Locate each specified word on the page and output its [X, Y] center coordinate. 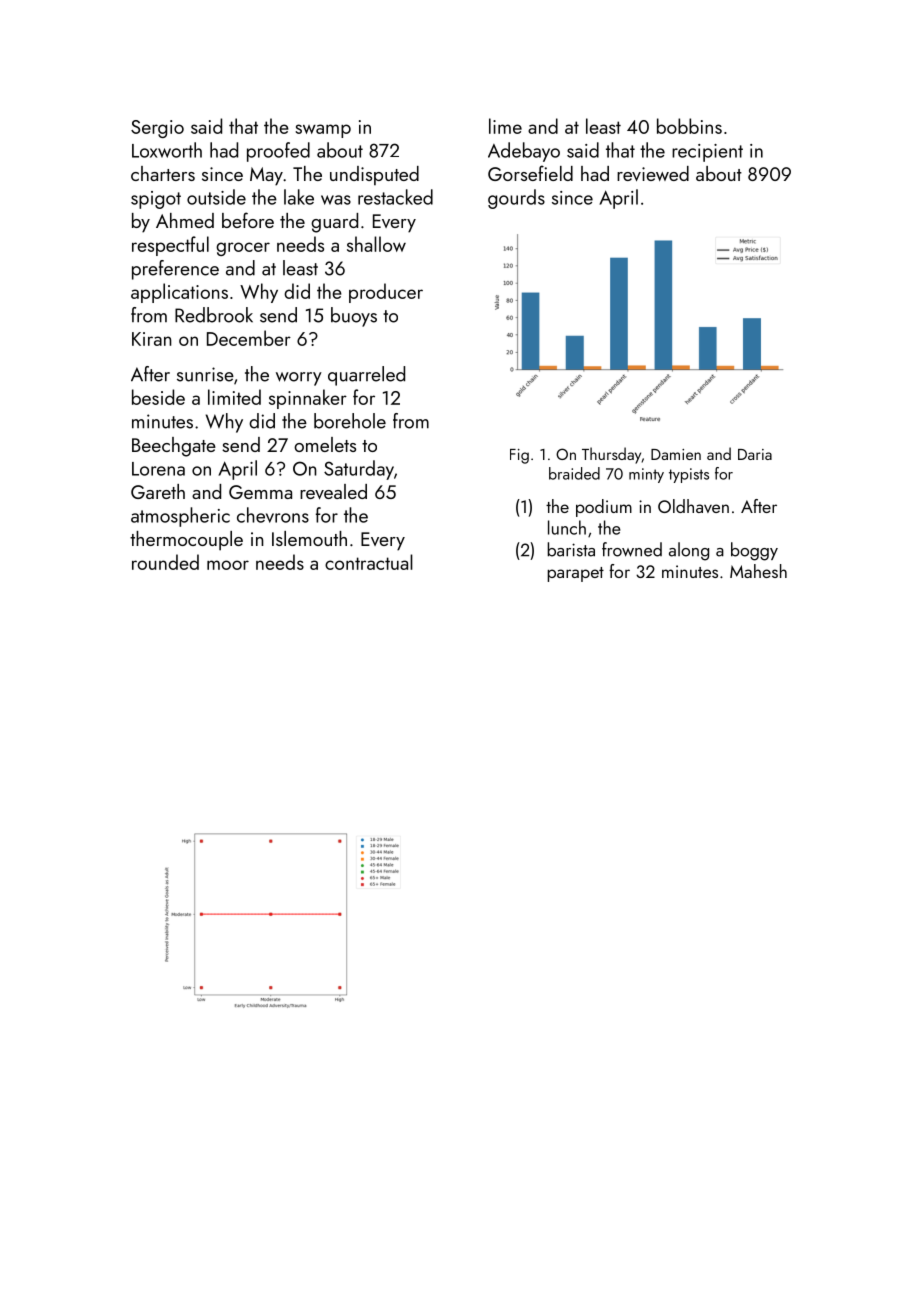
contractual [369, 562]
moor [228, 565]
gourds [516, 199]
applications [179, 293]
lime [505, 126]
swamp [323, 131]
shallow [376, 244]
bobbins [689, 126]
